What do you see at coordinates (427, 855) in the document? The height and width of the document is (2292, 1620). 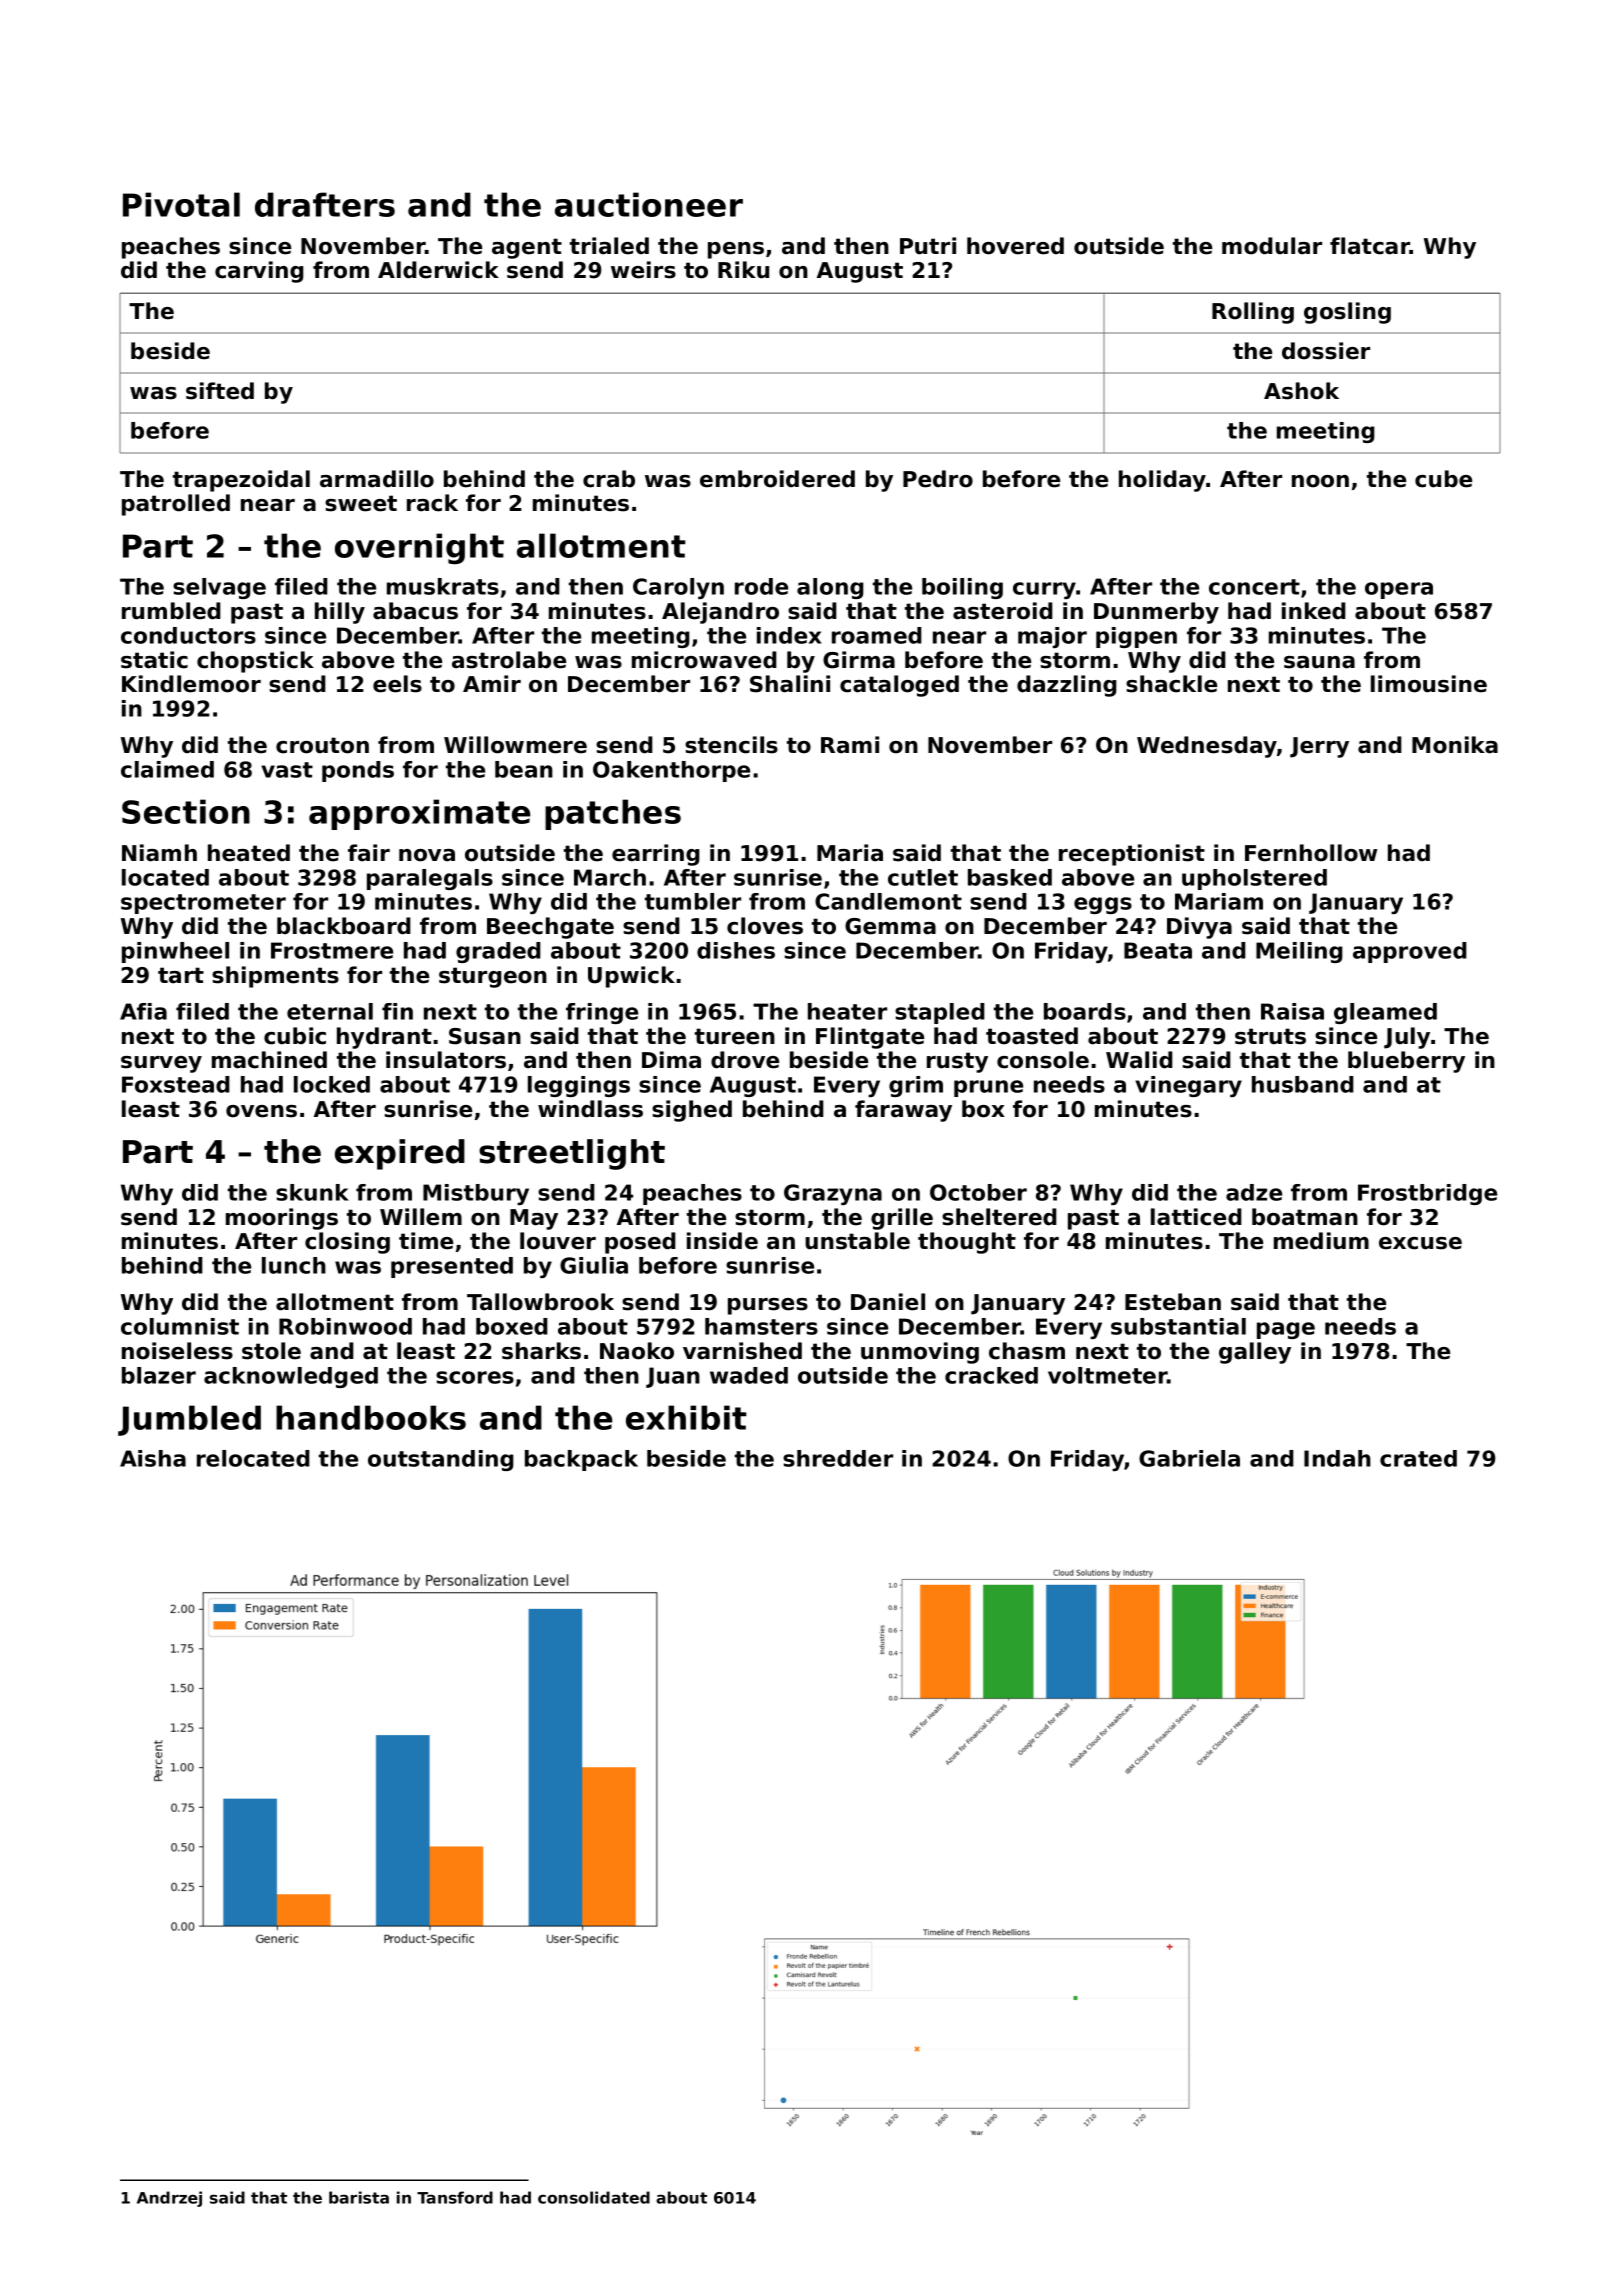 I see `nova` at bounding box center [427, 855].
